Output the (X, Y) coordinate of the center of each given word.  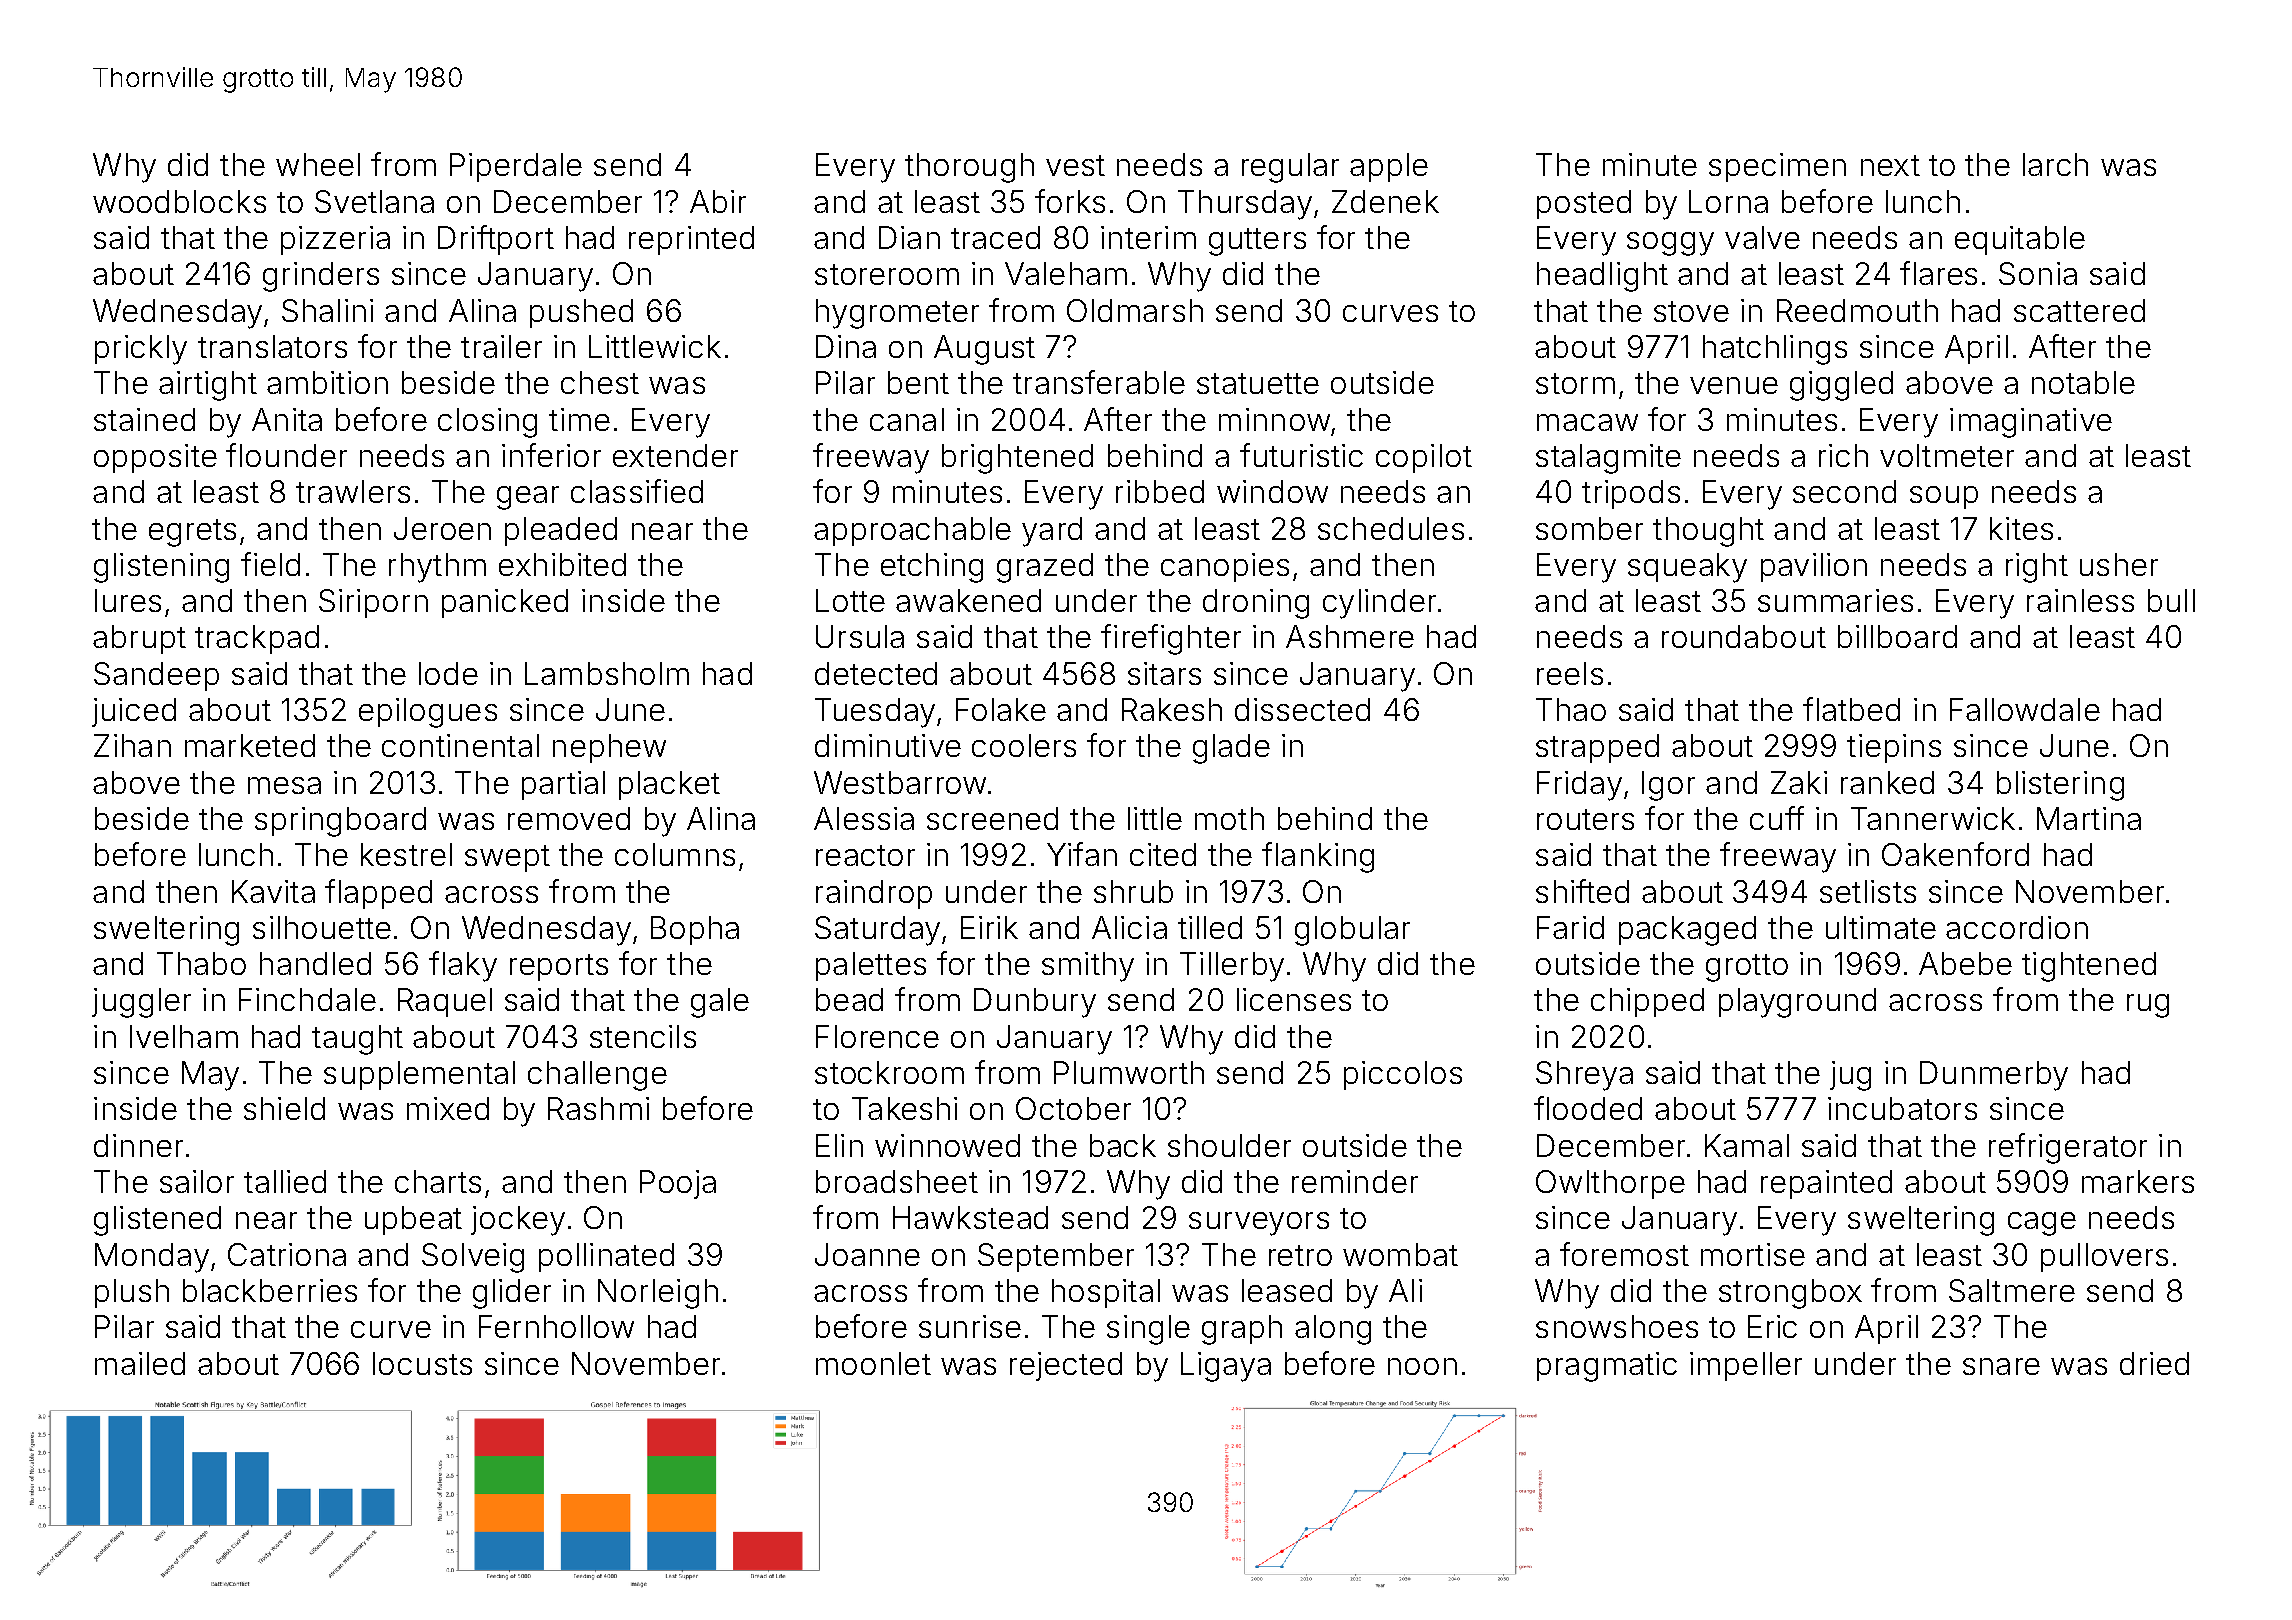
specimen (1777, 167)
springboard (340, 822)
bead (849, 999)
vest (1075, 165)
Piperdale (516, 167)
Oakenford (1955, 854)
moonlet (873, 1363)
